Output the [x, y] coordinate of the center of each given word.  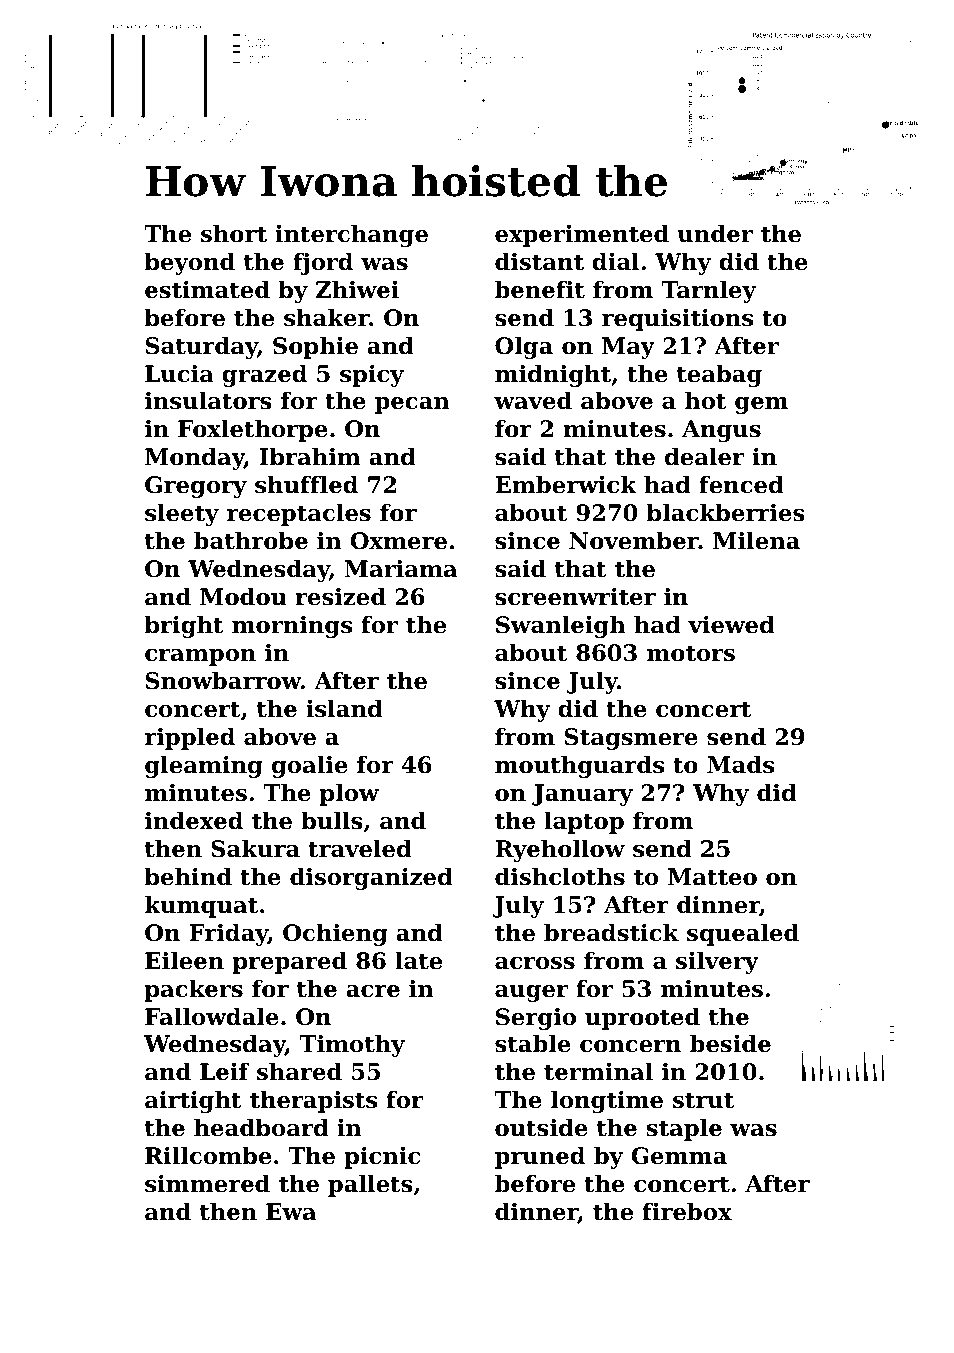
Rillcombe [208, 1155]
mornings [292, 627]
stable [533, 1043]
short [234, 233]
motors [691, 653]
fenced [741, 484]
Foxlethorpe [253, 430]
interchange [351, 235]
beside [730, 1043]
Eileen [184, 960]
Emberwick [566, 484]
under [715, 233]
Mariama [400, 569]
